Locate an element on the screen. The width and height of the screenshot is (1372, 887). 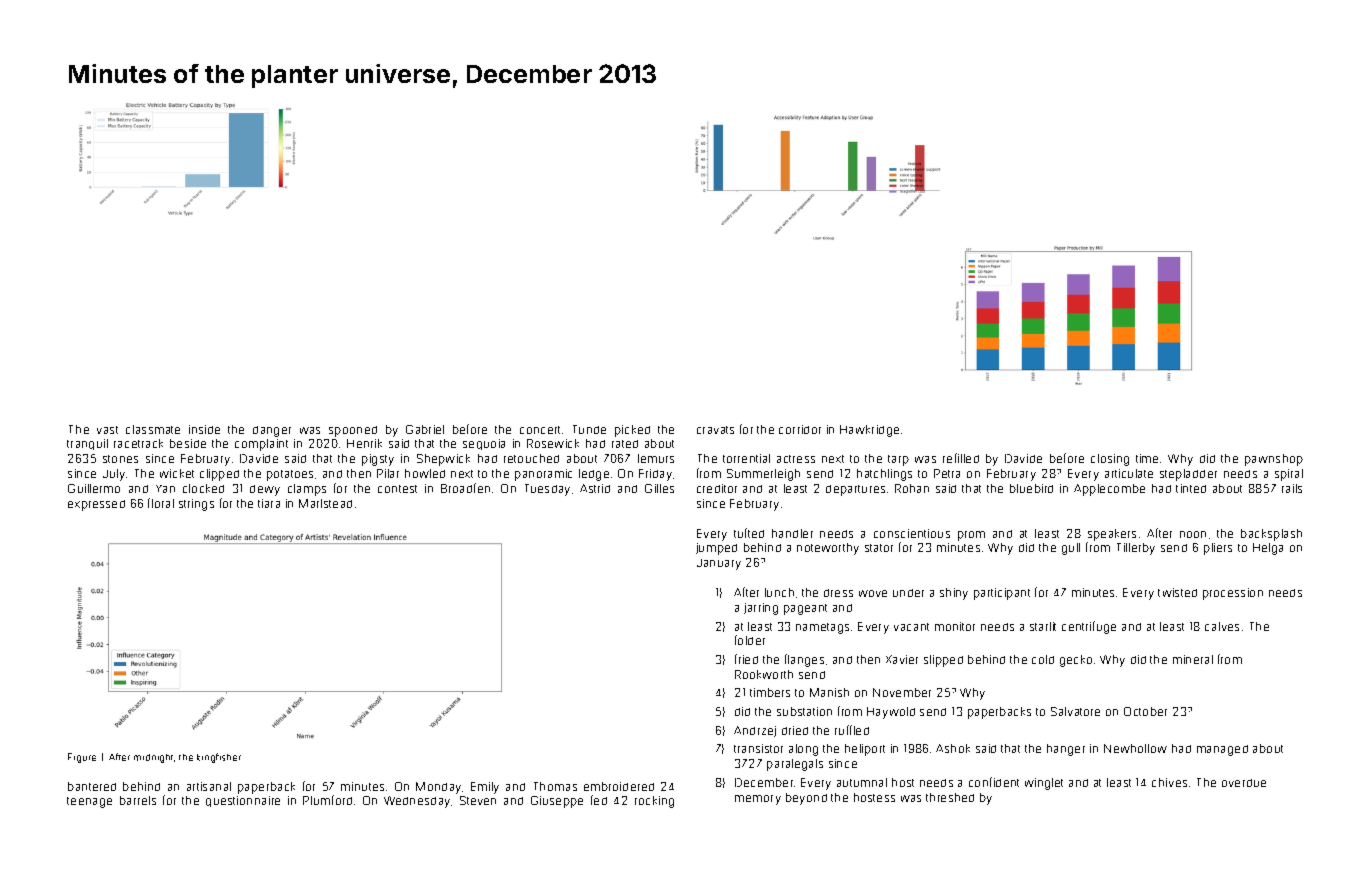
Hawkridge is located at coordinates (869, 431).
